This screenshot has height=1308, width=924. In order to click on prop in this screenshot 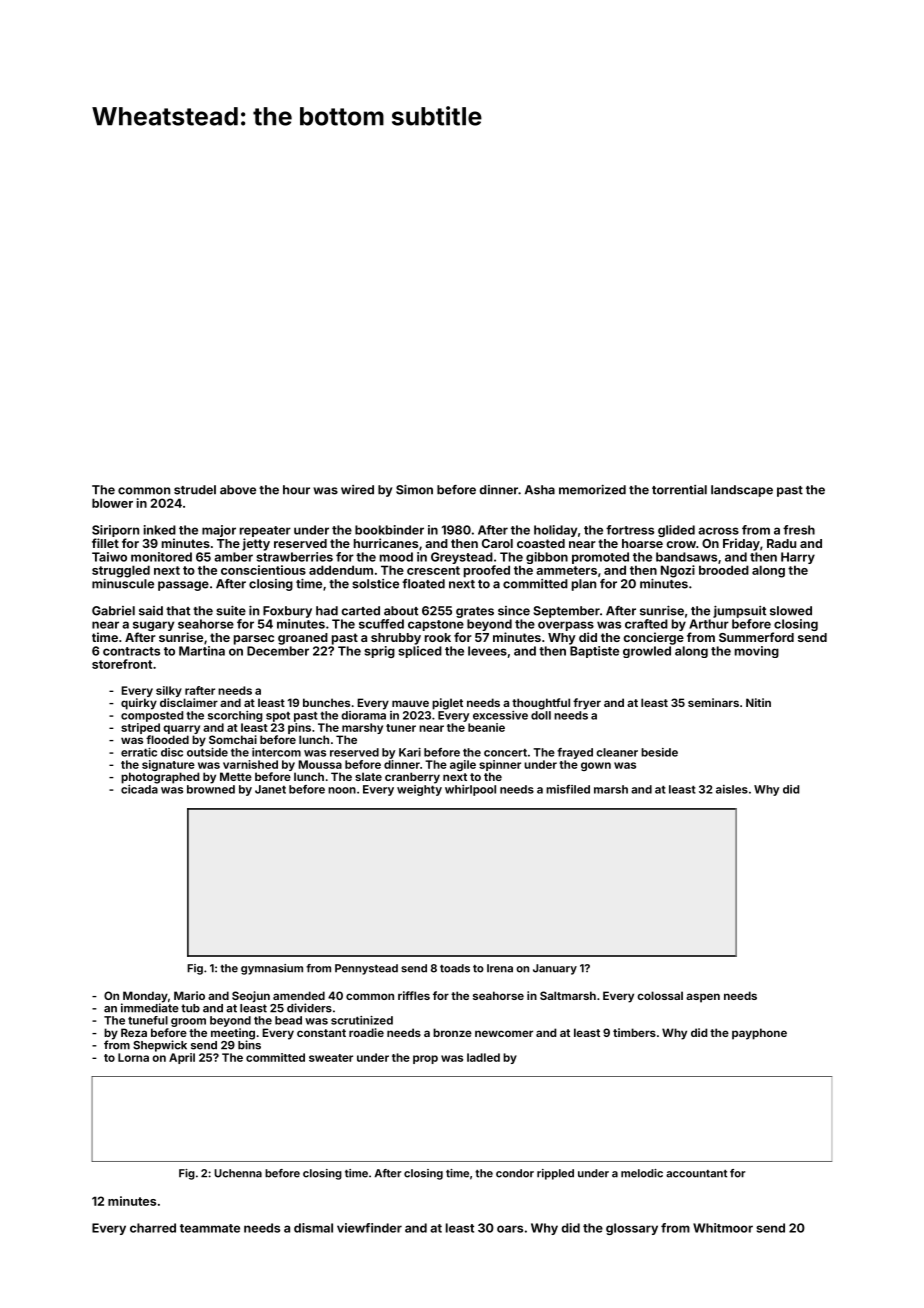, I will do `click(425, 1059)`.
